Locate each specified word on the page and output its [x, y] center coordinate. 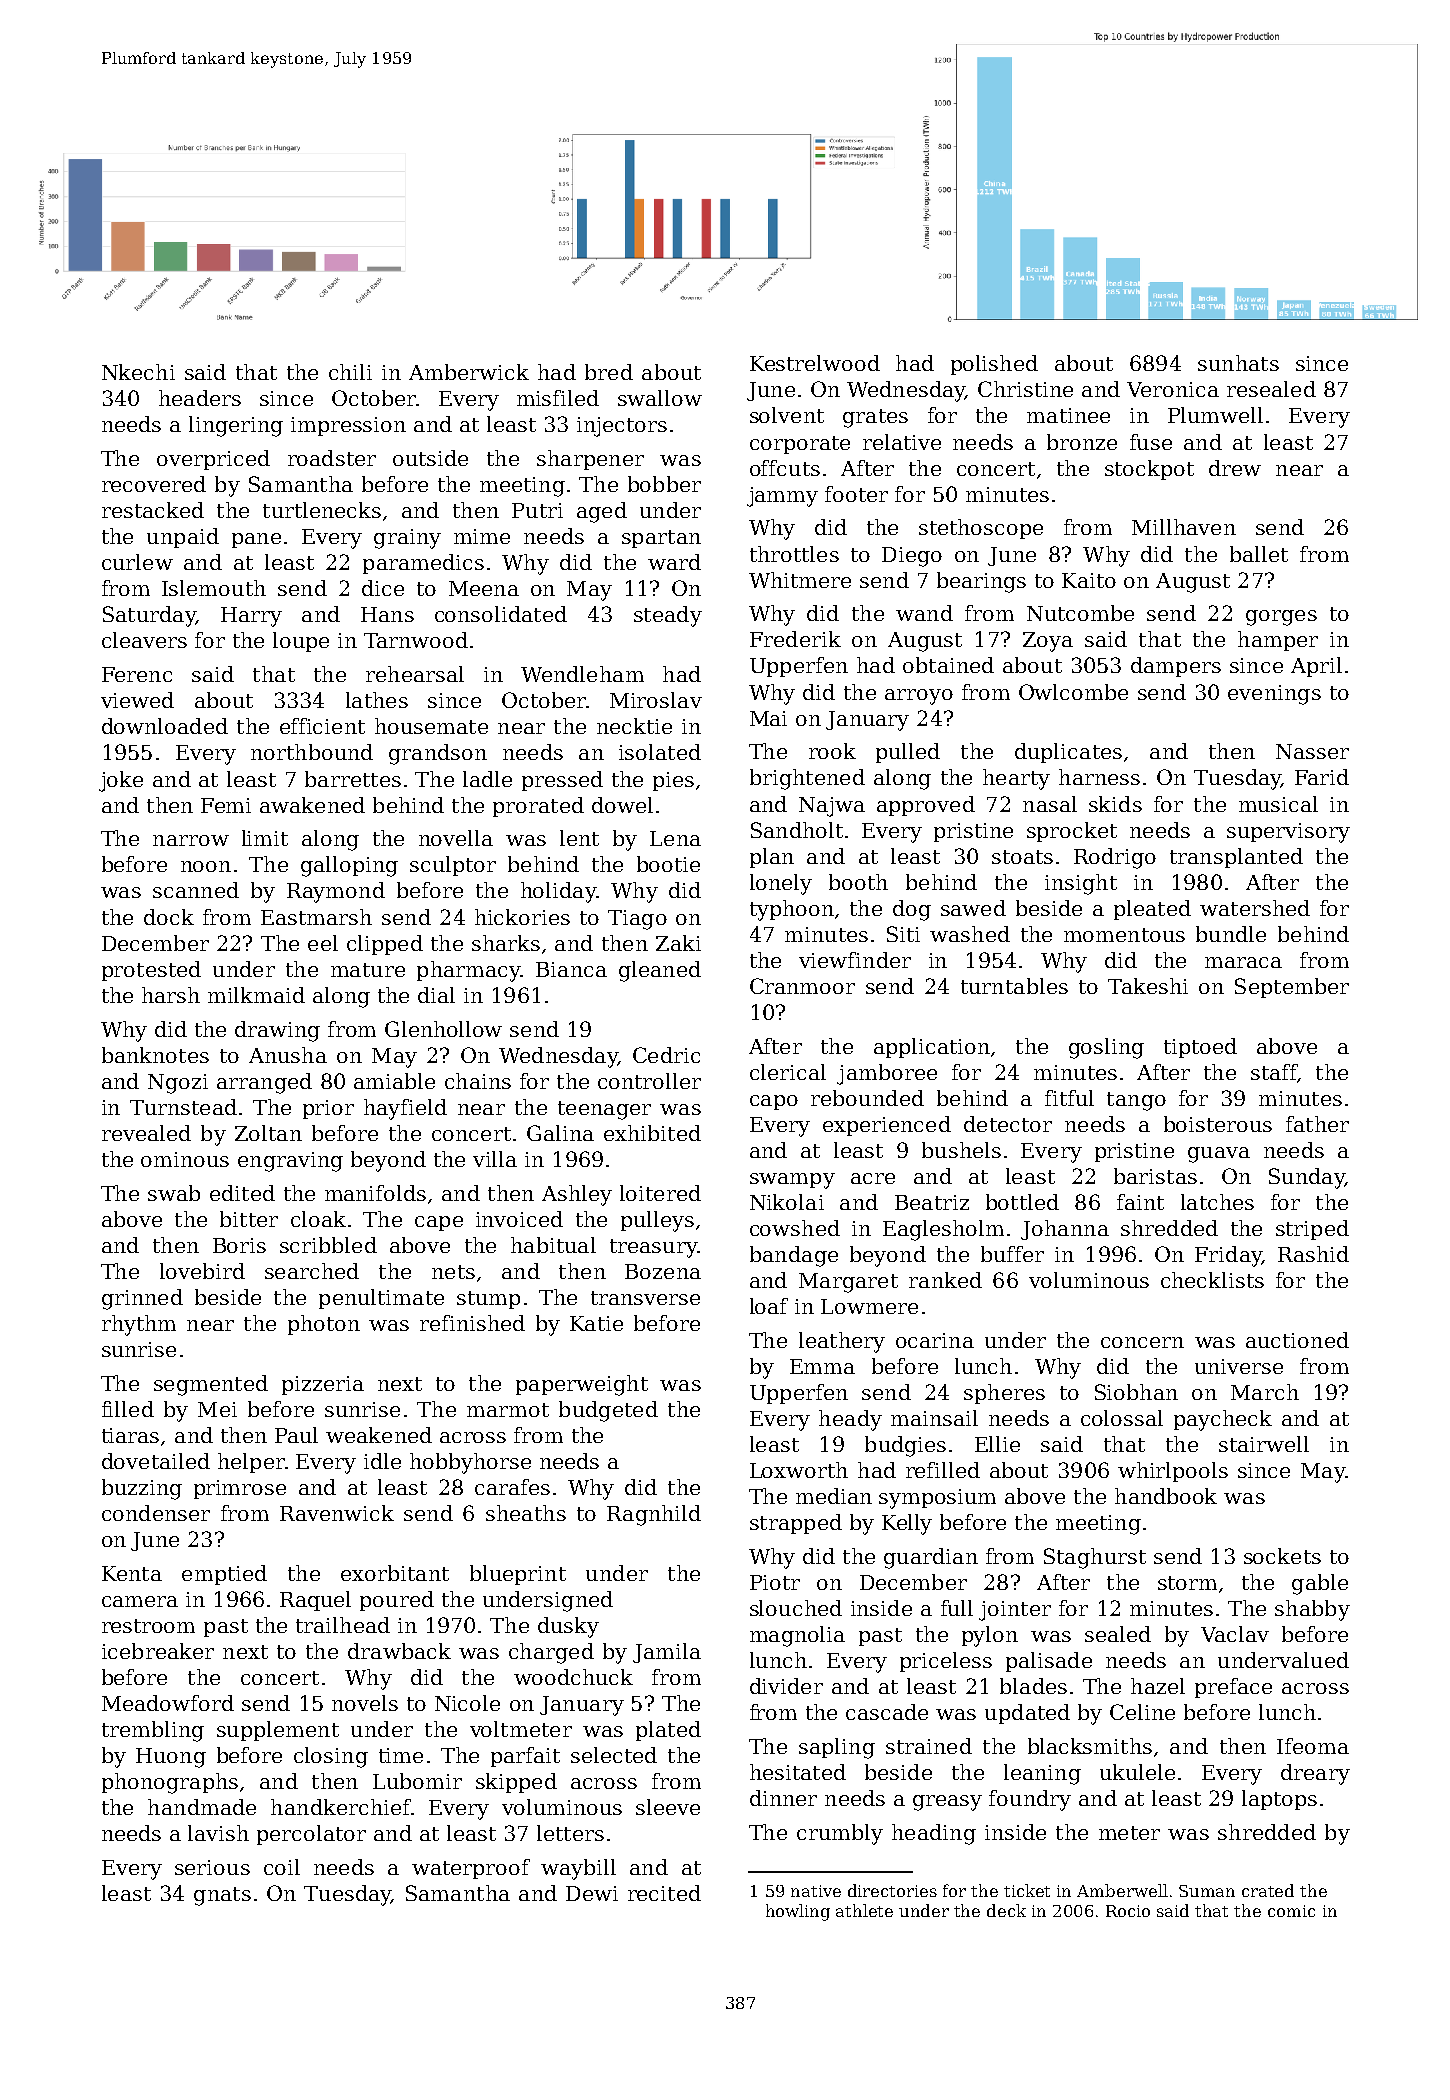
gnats [222, 1896]
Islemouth [214, 588]
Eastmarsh [316, 917]
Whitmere [800, 580]
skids [1115, 804]
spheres [1004, 1394]
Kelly [907, 1524]
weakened [379, 1435]
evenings [1274, 695]
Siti [903, 934]
